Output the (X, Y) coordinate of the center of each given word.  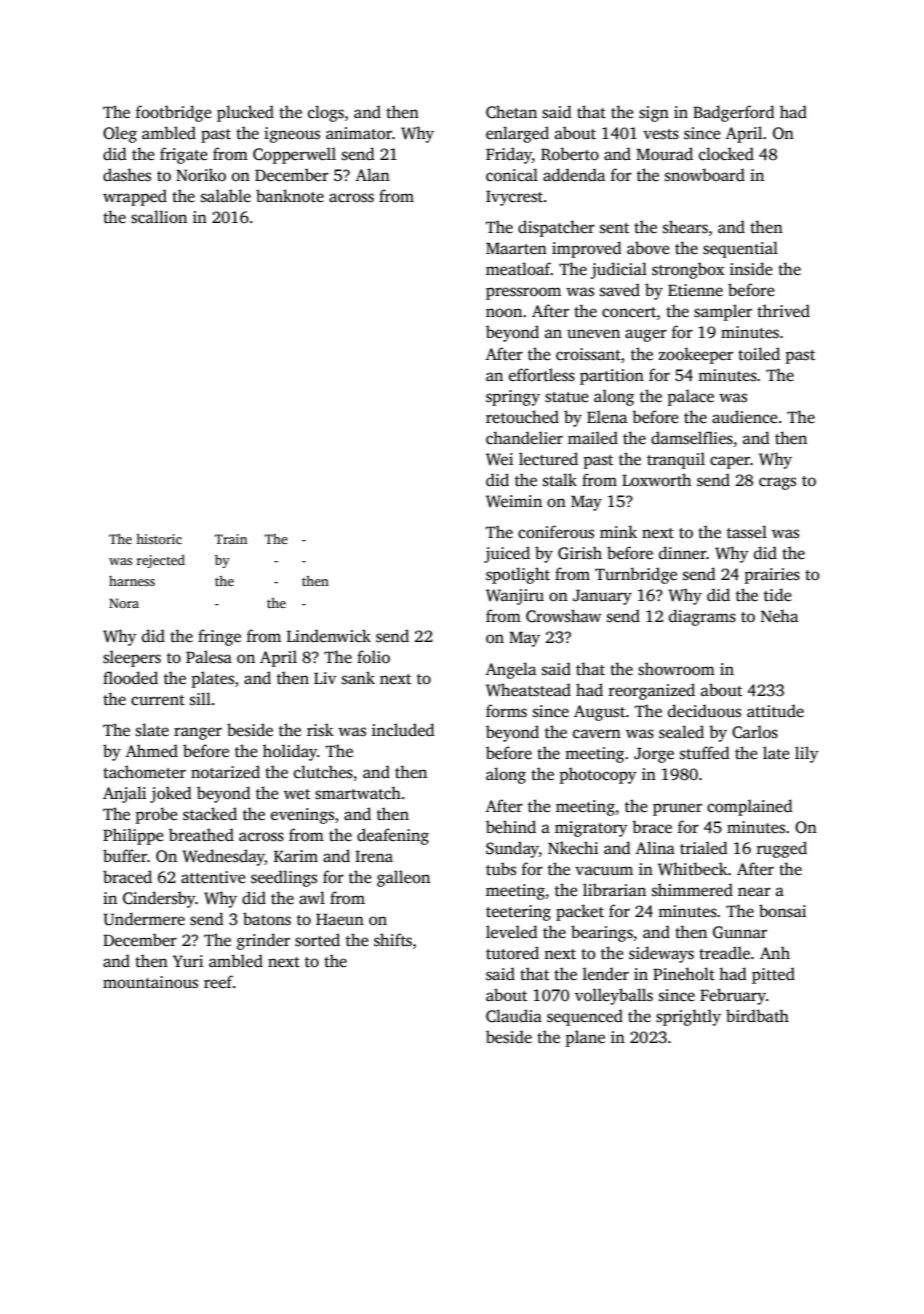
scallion (159, 217)
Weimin (514, 501)
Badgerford (734, 113)
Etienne (695, 290)
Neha (779, 615)
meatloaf (518, 269)
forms (506, 711)
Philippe (133, 836)
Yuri (188, 961)
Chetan (511, 112)
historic (159, 539)
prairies (772, 576)
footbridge (174, 113)
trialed (704, 847)
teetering (518, 913)
